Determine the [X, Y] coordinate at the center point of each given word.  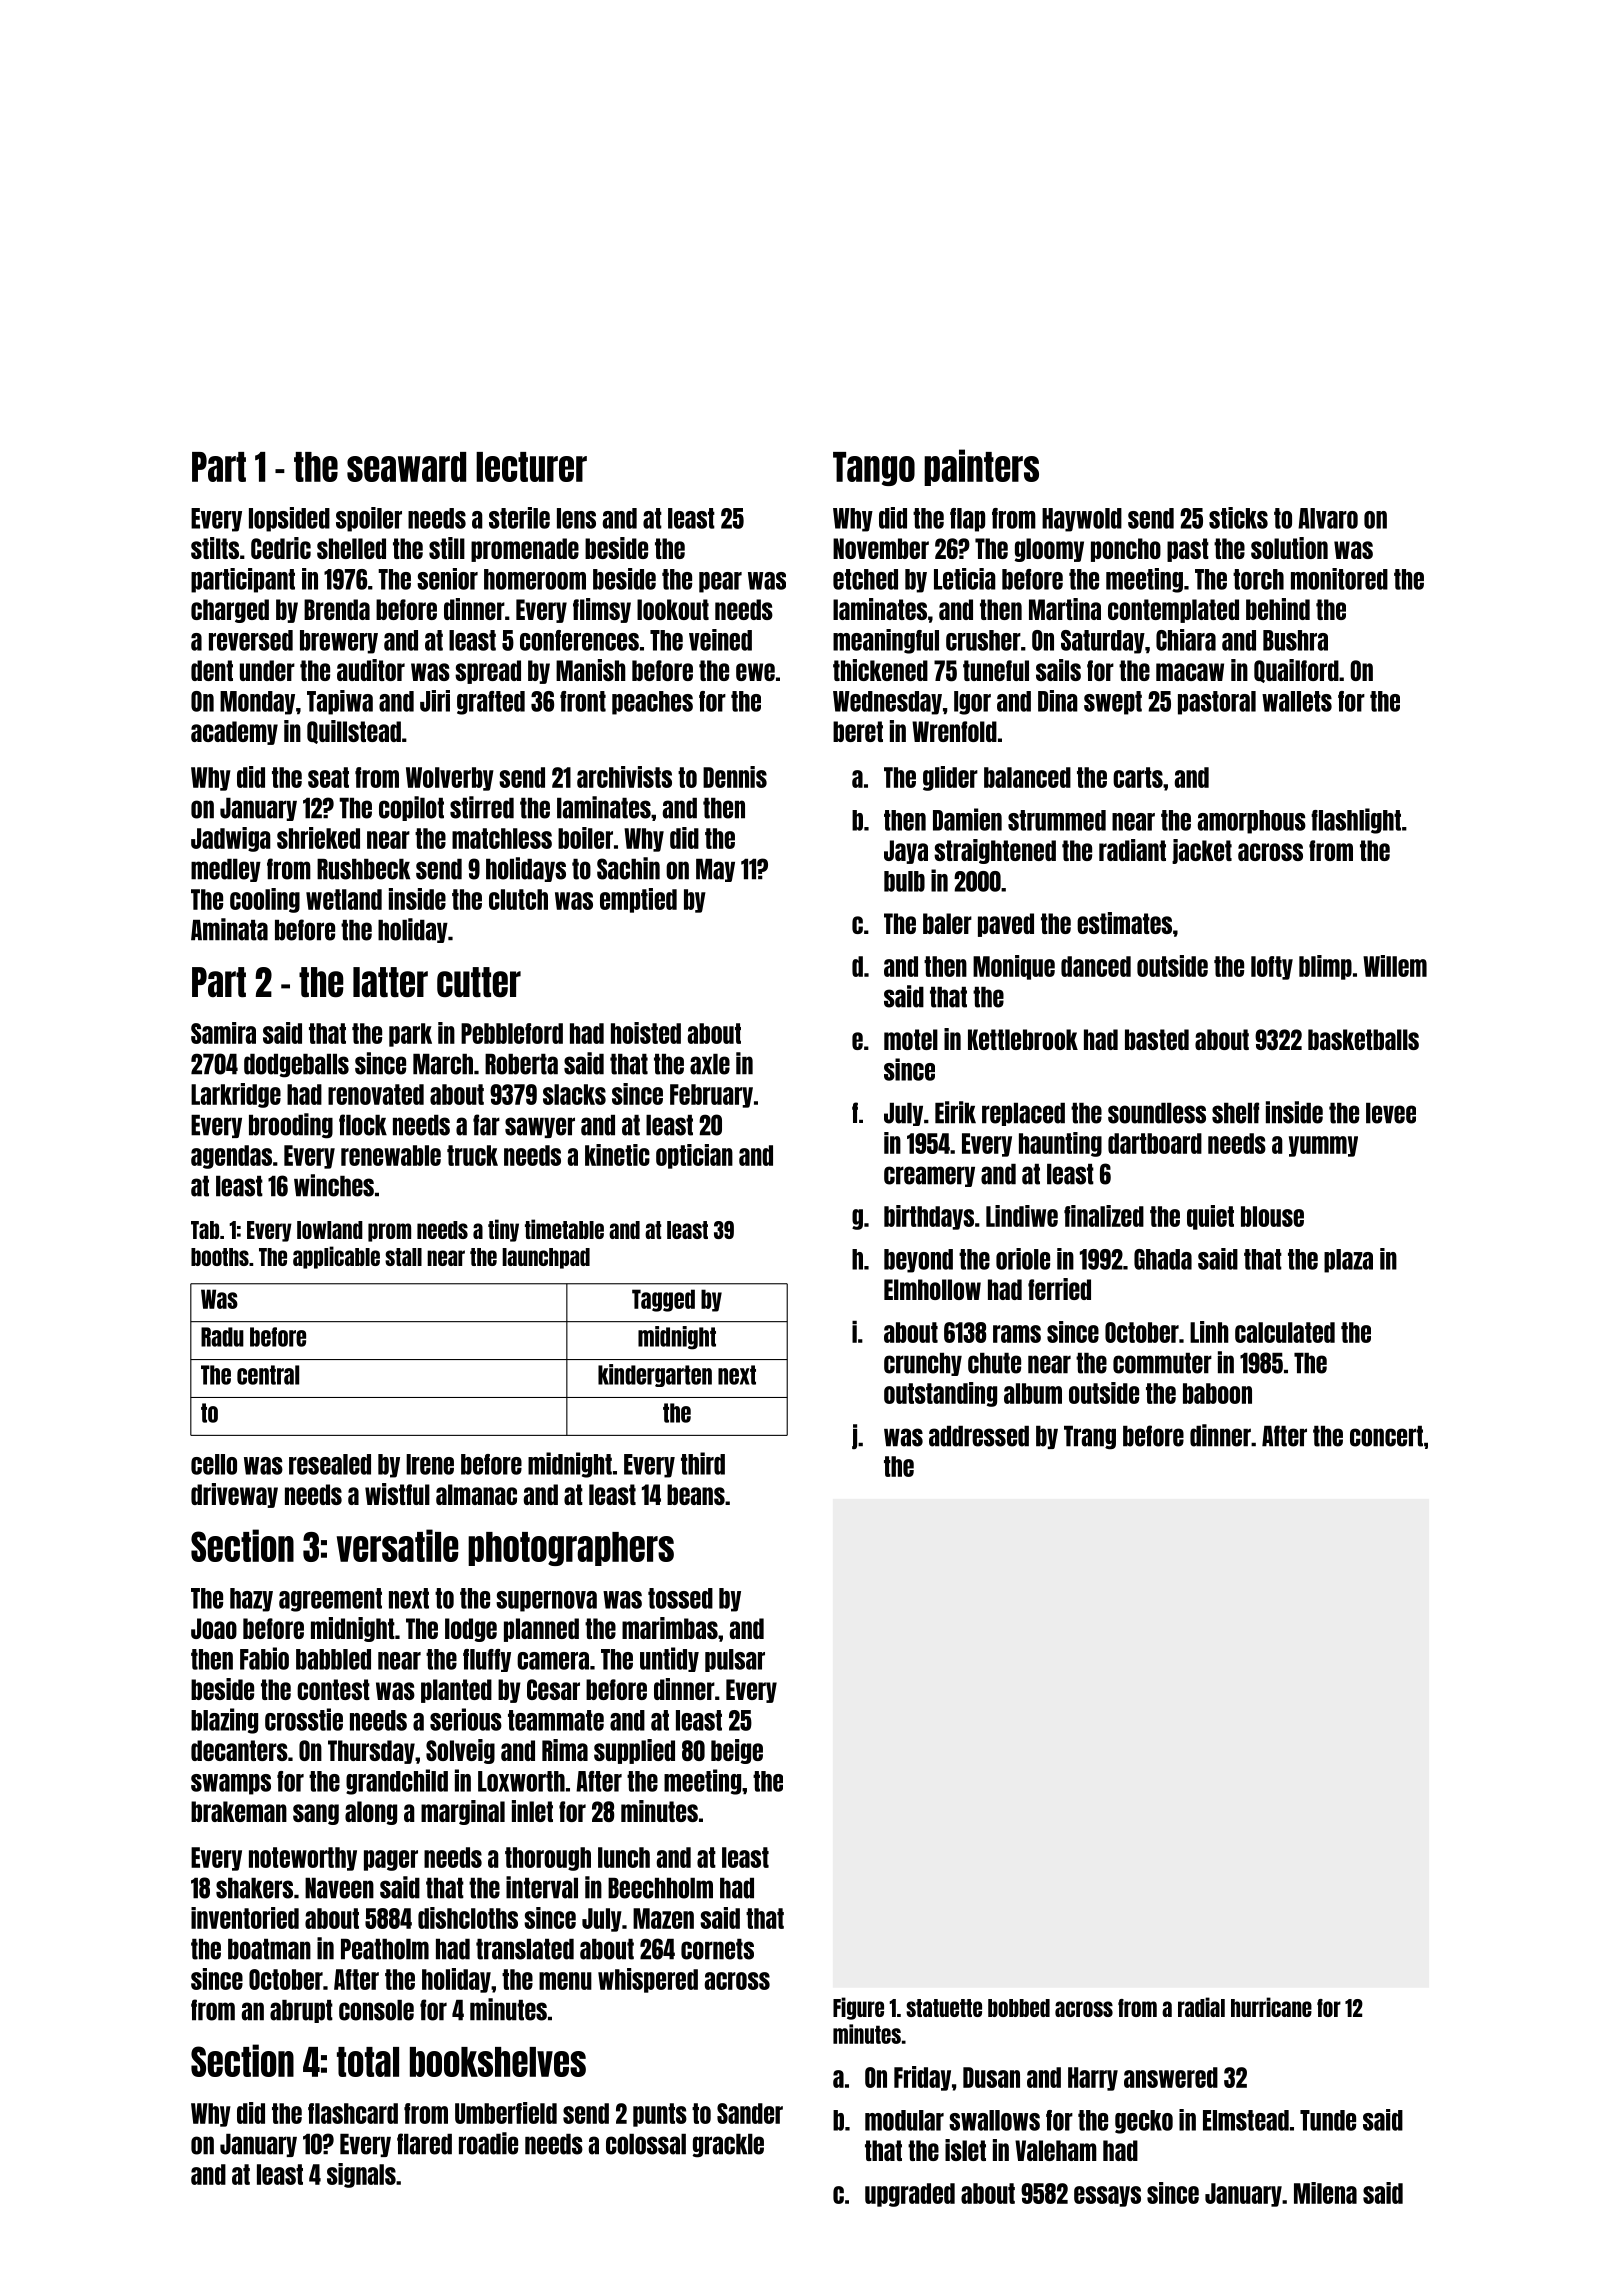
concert [1386, 1436]
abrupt [301, 2011]
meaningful [886, 641]
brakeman [239, 1811]
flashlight [1356, 821]
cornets [717, 1949]
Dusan [991, 2077]
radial [1201, 2007]
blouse [1272, 1216]
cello [214, 1464]
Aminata [229, 929]
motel [911, 1039]
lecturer [531, 467]
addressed [979, 1436]
